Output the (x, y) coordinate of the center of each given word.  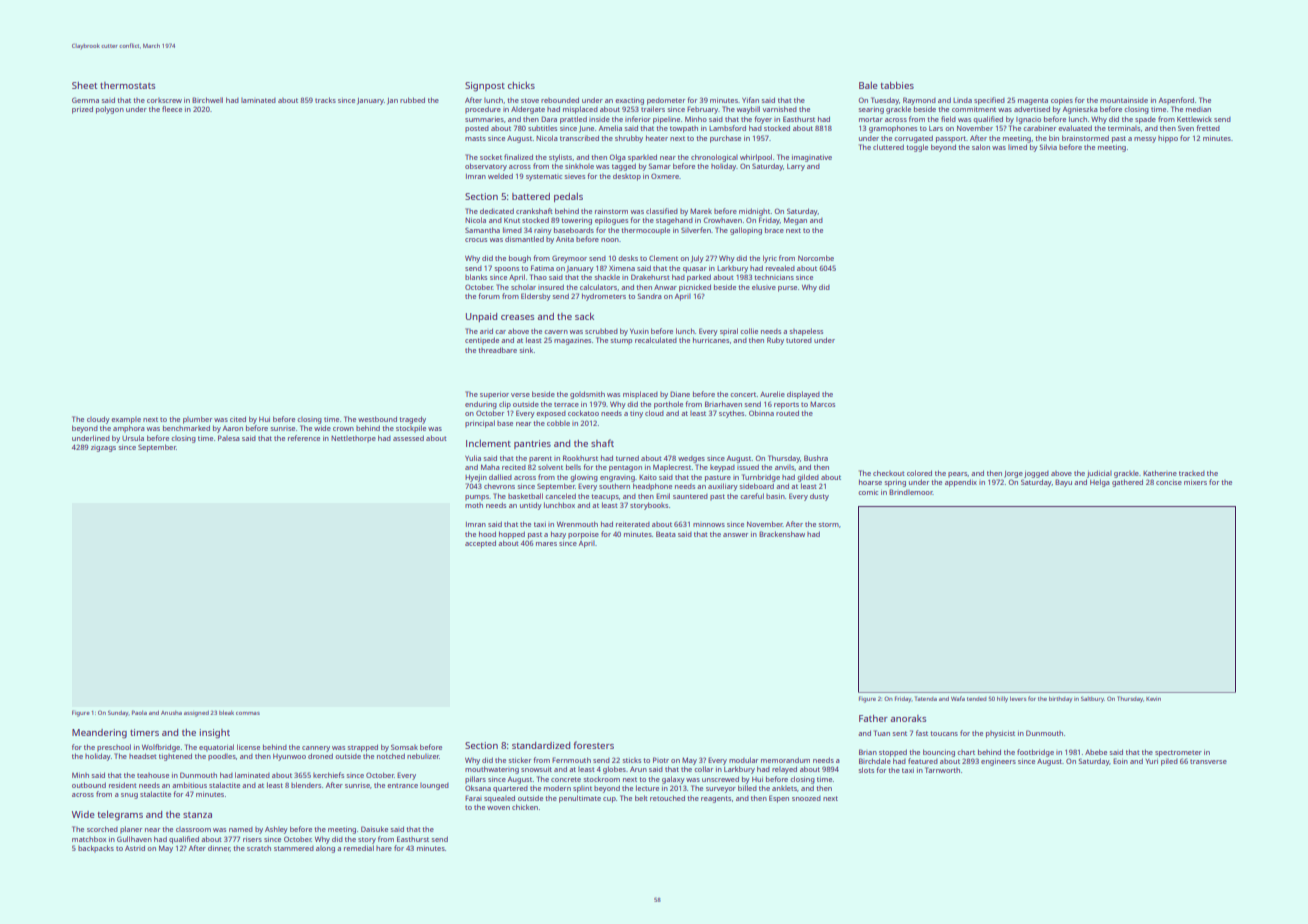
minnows (709, 525)
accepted (480, 544)
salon (981, 147)
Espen (779, 799)
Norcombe (816, 258)
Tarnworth (942, 770)
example (126, 420)
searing (871, 111)
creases (517, 317)
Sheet (84, 85)
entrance (402, 785)
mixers (1195, 482)
